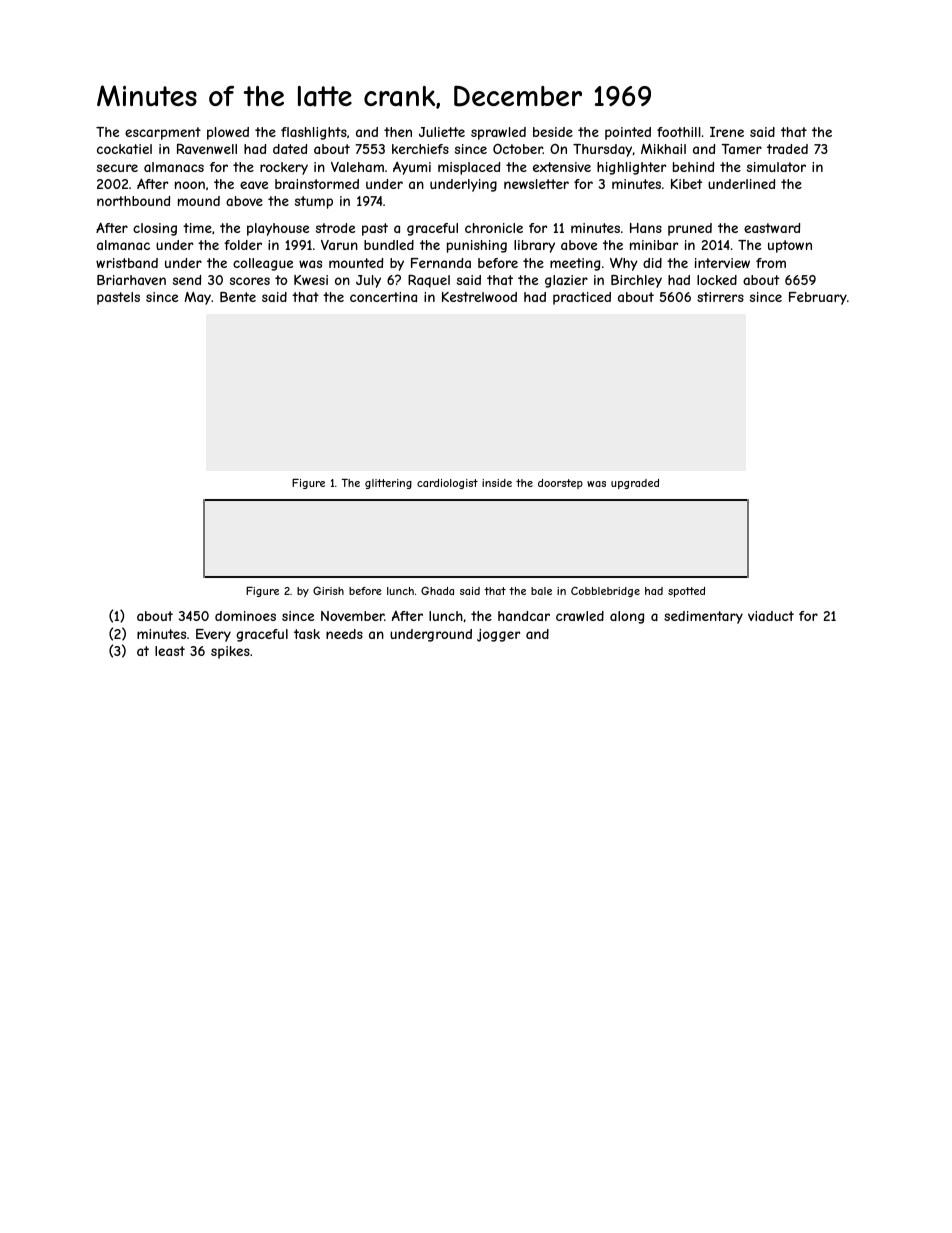  I want to click on least, so click(170, 651).
